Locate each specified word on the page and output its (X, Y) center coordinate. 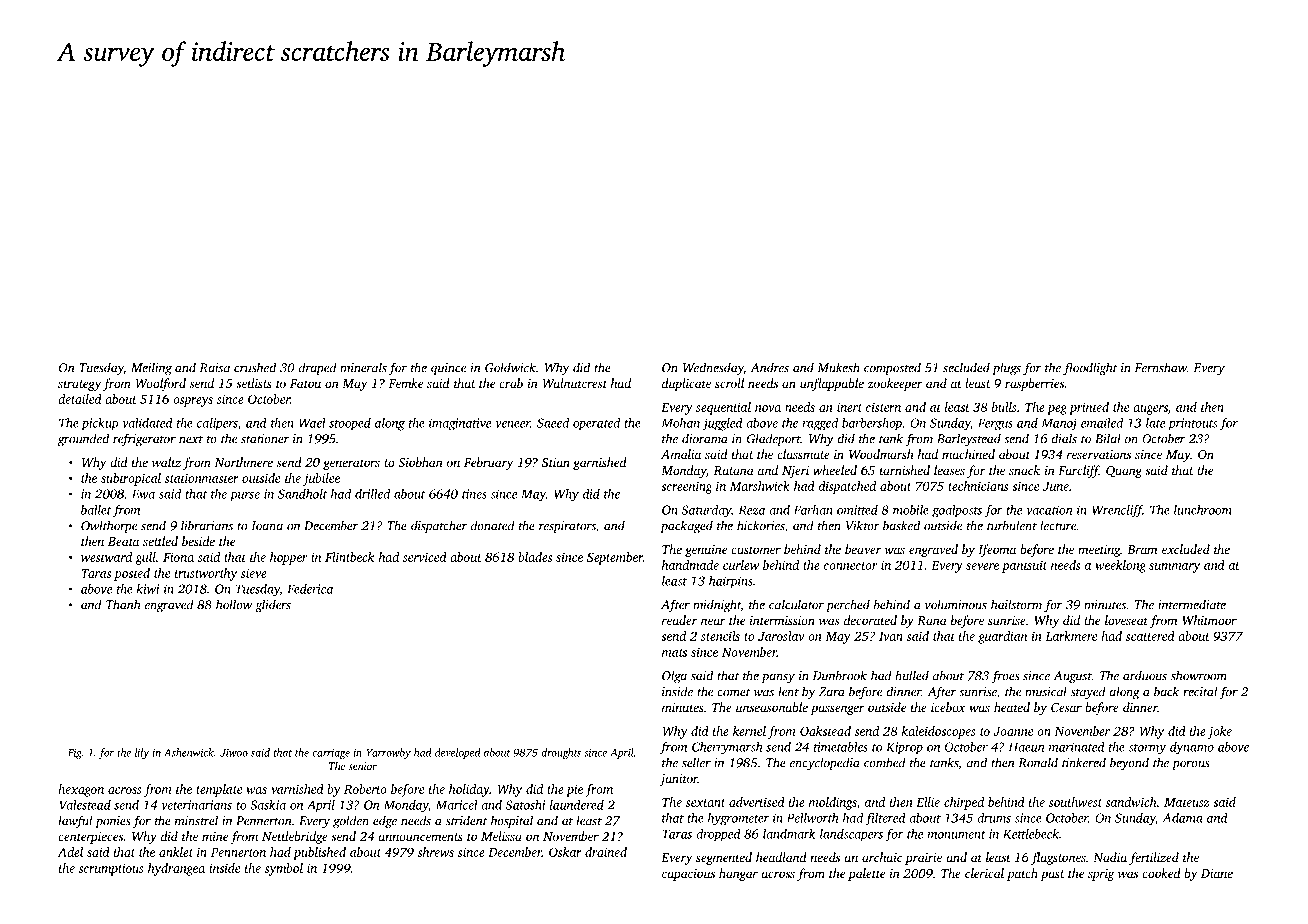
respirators (567, 527)
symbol (283, 869)
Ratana (734, 470)
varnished (297, 789)
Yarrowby (388, 753)
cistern (883, 407)
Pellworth (812, 818)
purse (245, 497)
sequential (723, 408)
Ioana (267, 526)
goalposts (957, 511)
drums (994, 818)
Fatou (305, 383)
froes (1005, 676)
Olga (674, 677)
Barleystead (969, 439)
